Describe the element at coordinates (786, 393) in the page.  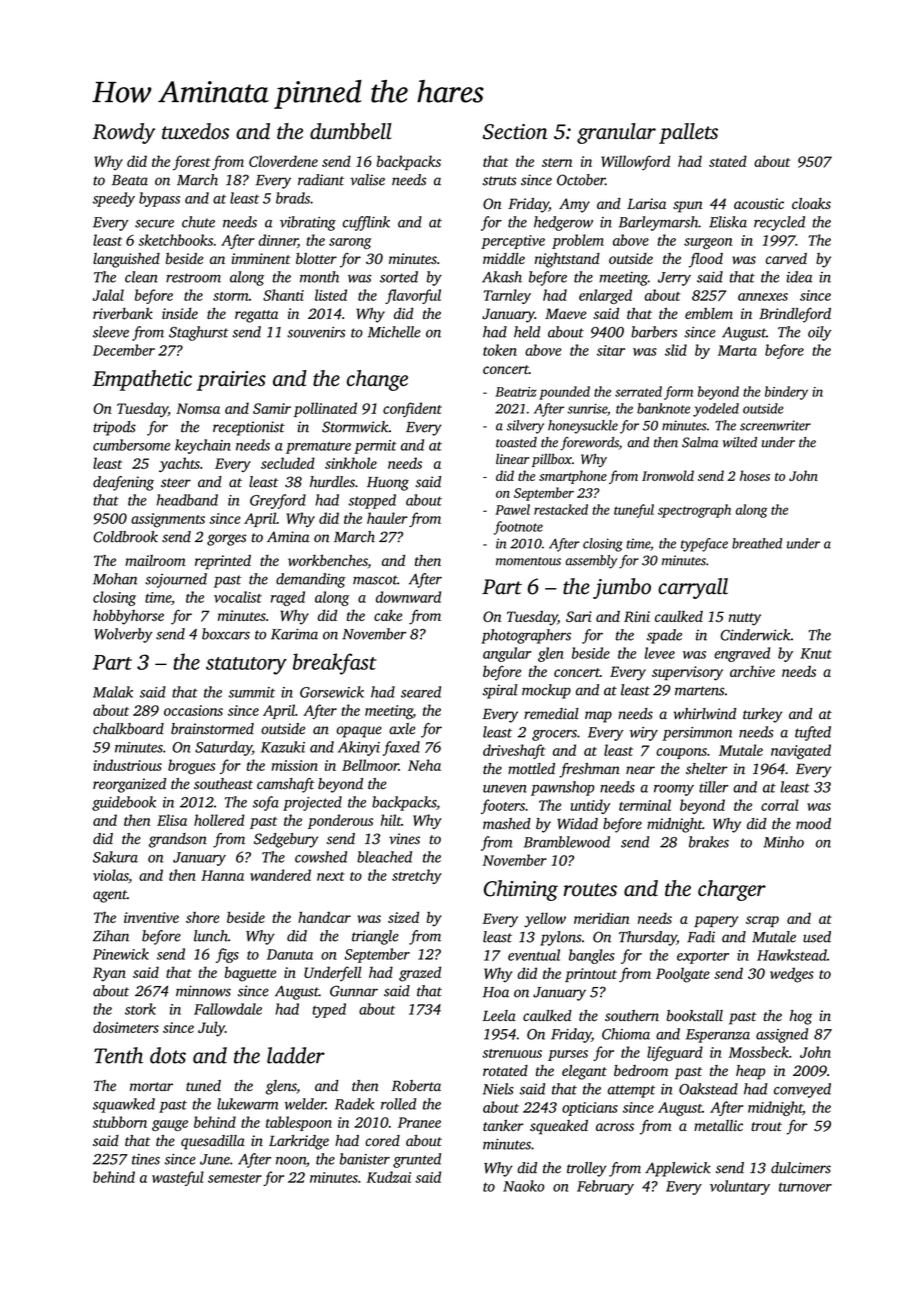
I see `bindery` at that location.
